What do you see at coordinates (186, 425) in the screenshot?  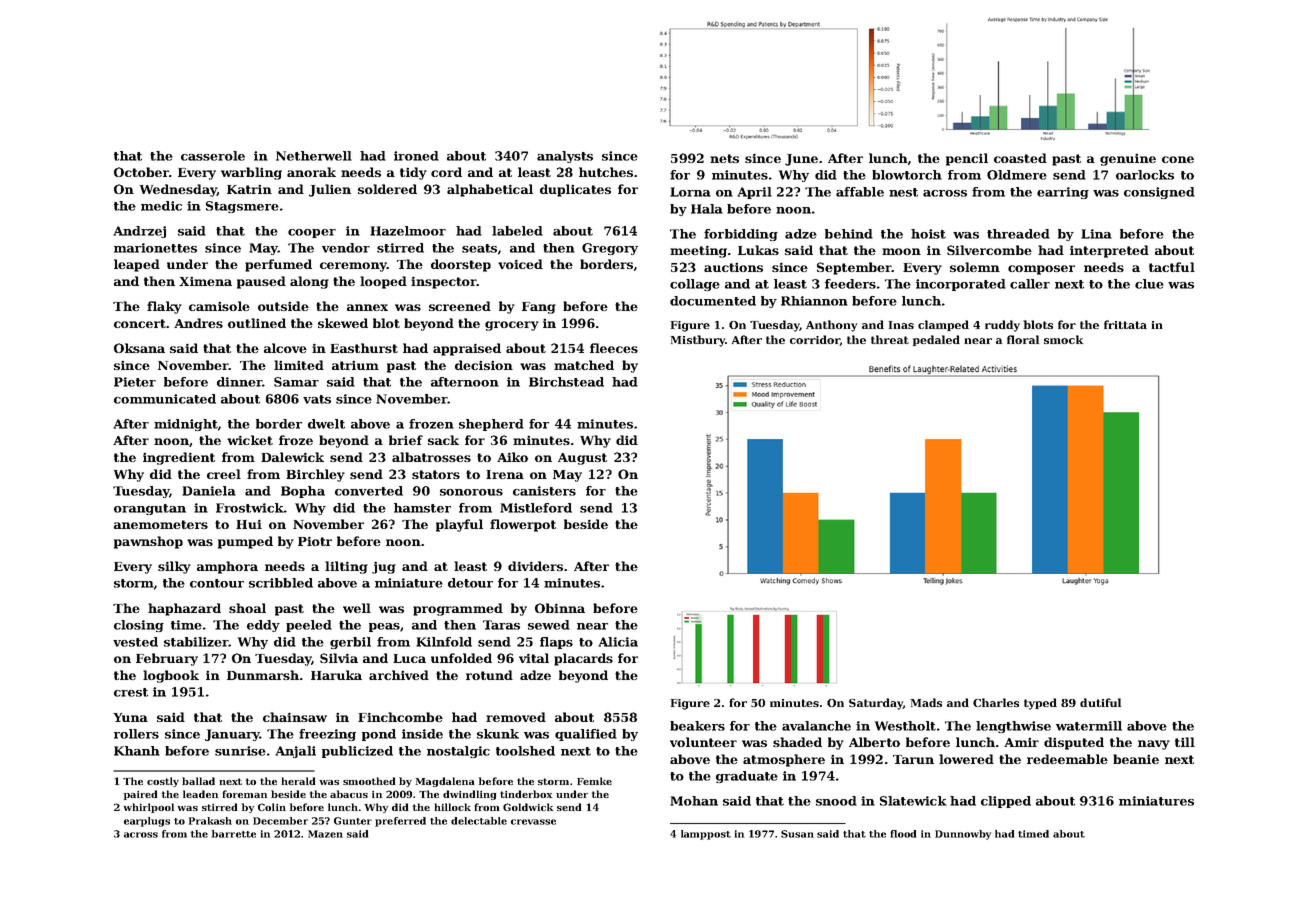 I see `midnight` at bounding box center [186, 425].
